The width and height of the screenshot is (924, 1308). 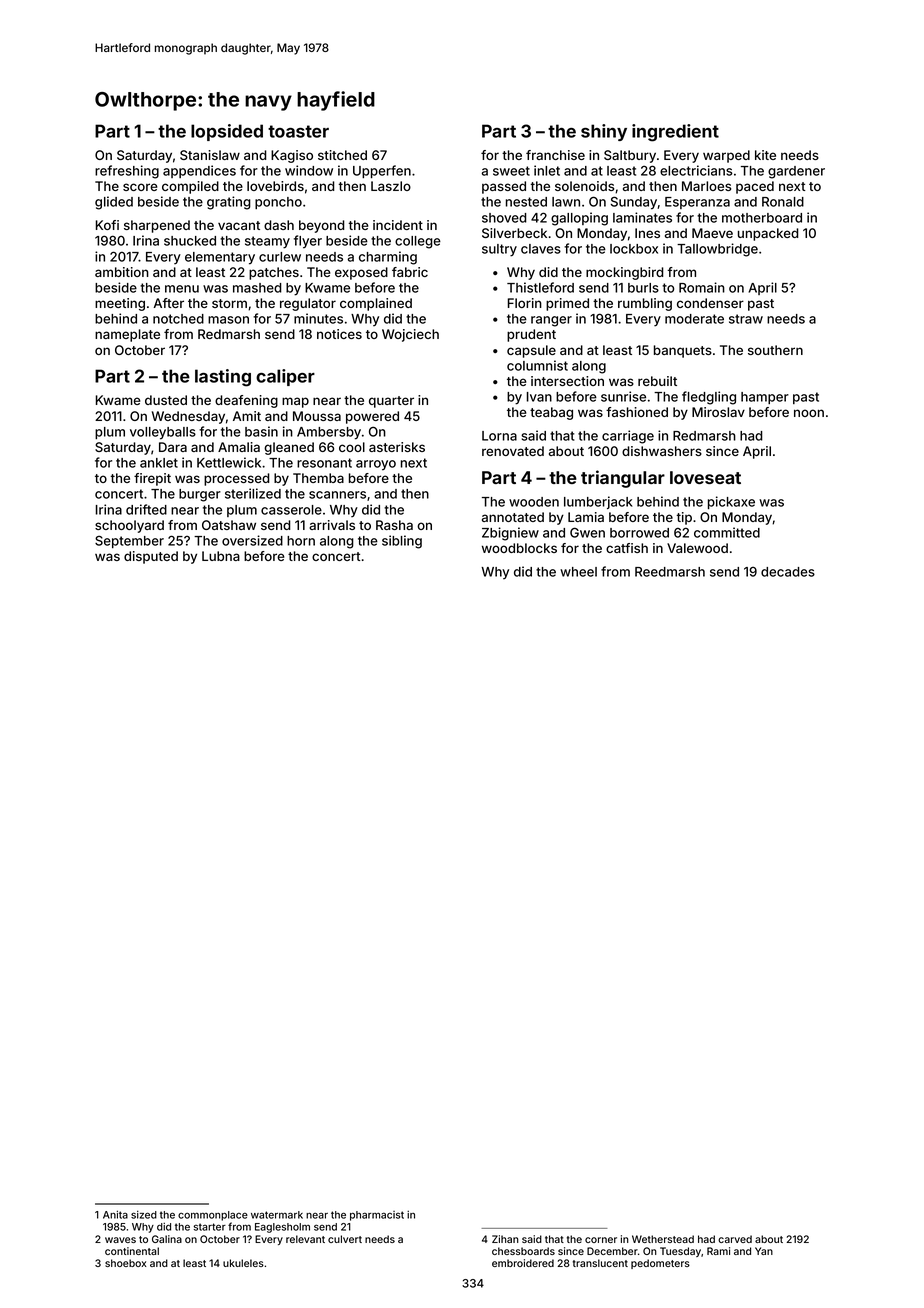 What do you see at coordinates (402, 542) in the screenshot?
I see `sibling` at bounding box center [402, 542].
